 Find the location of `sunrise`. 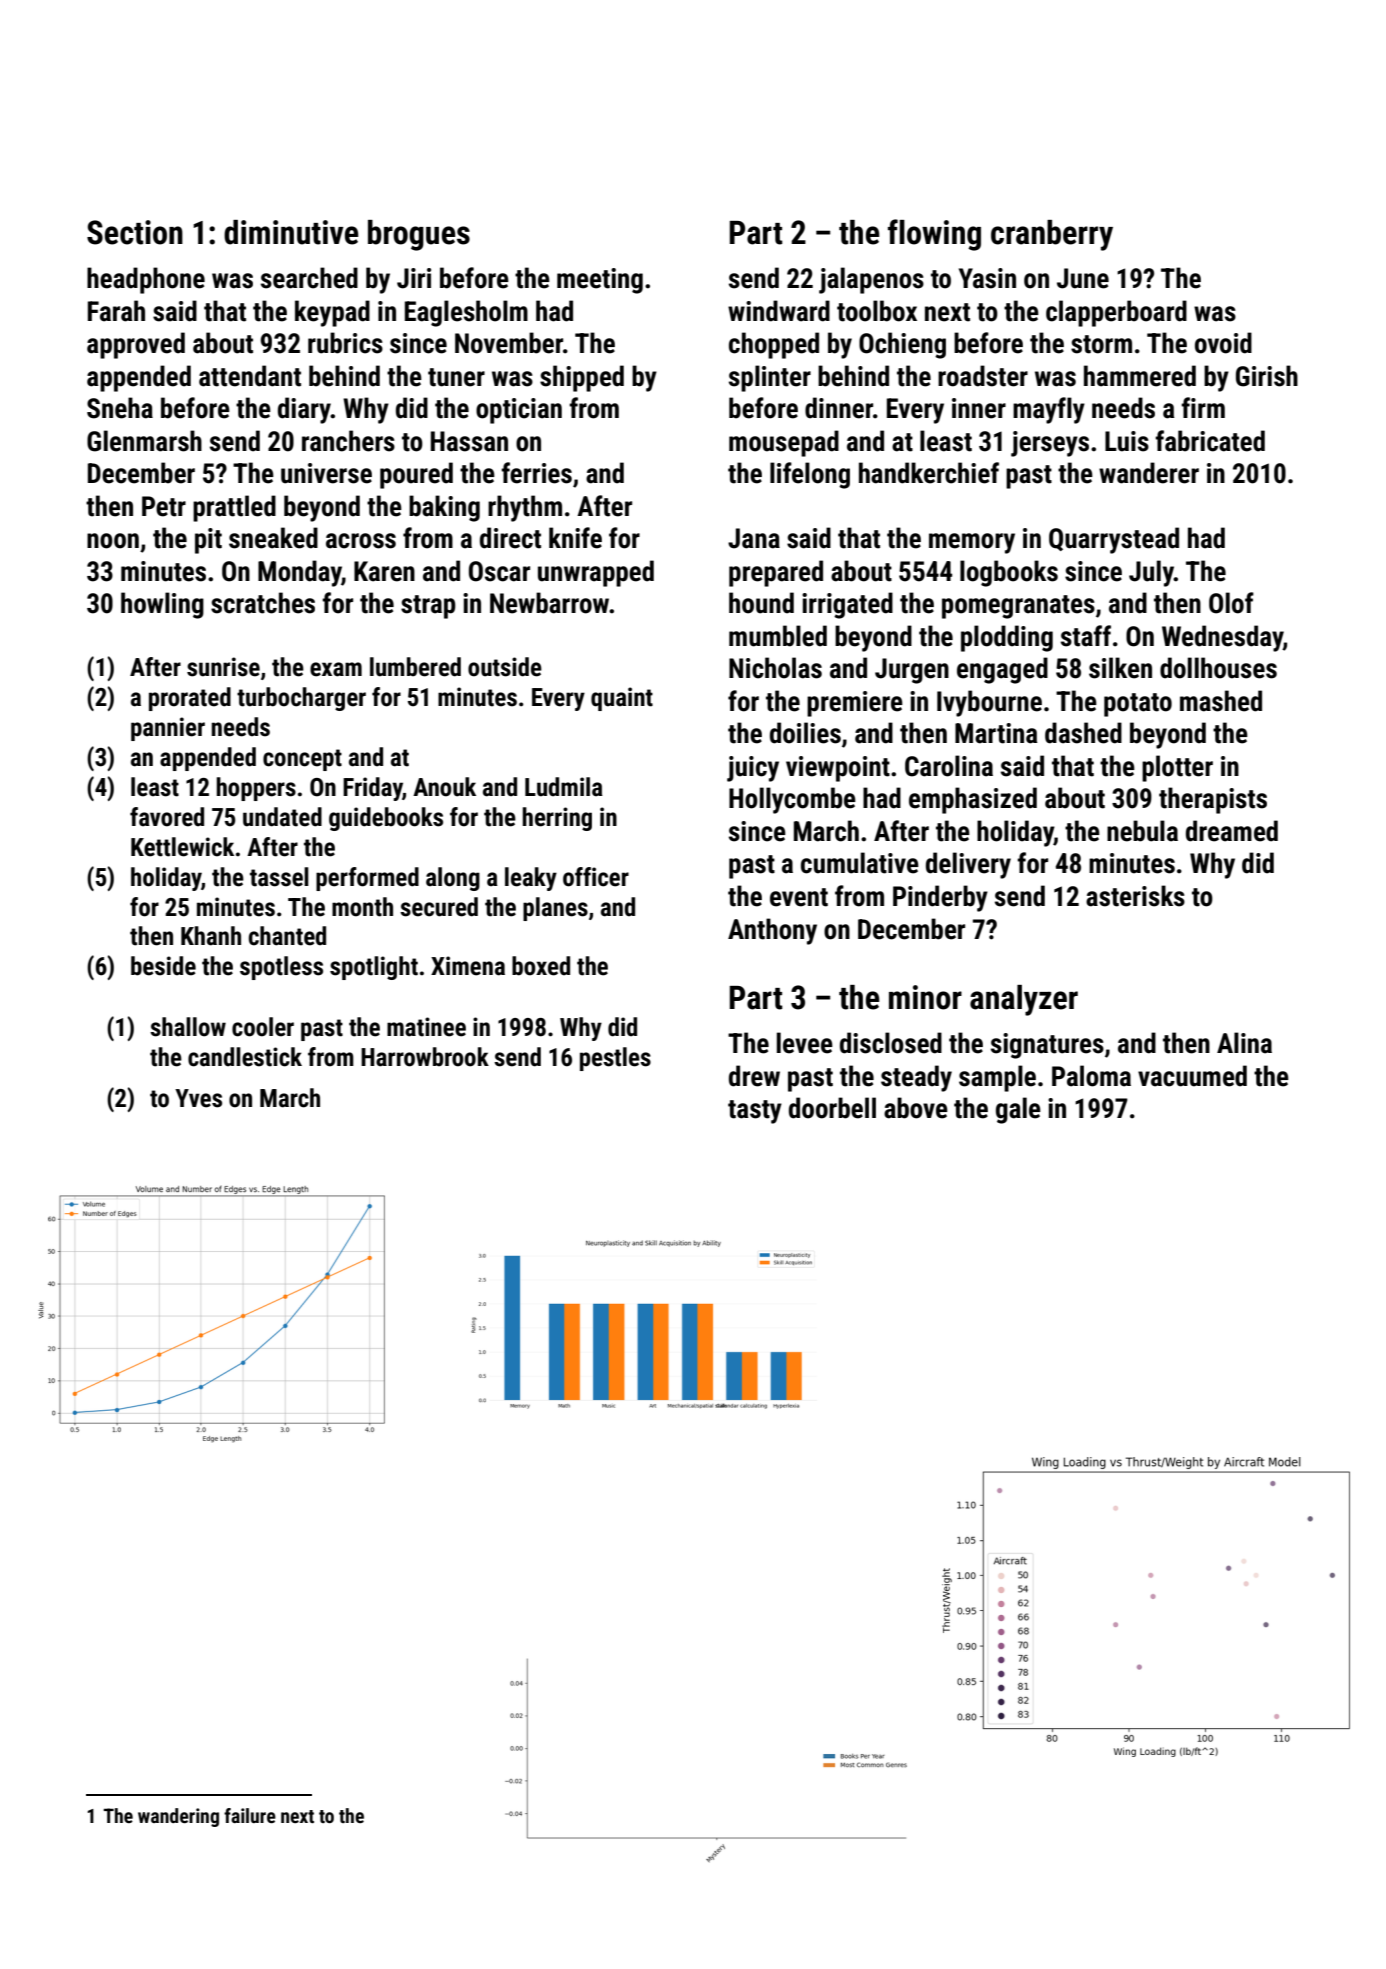

sunrise is located at coordinates (223, 667).
